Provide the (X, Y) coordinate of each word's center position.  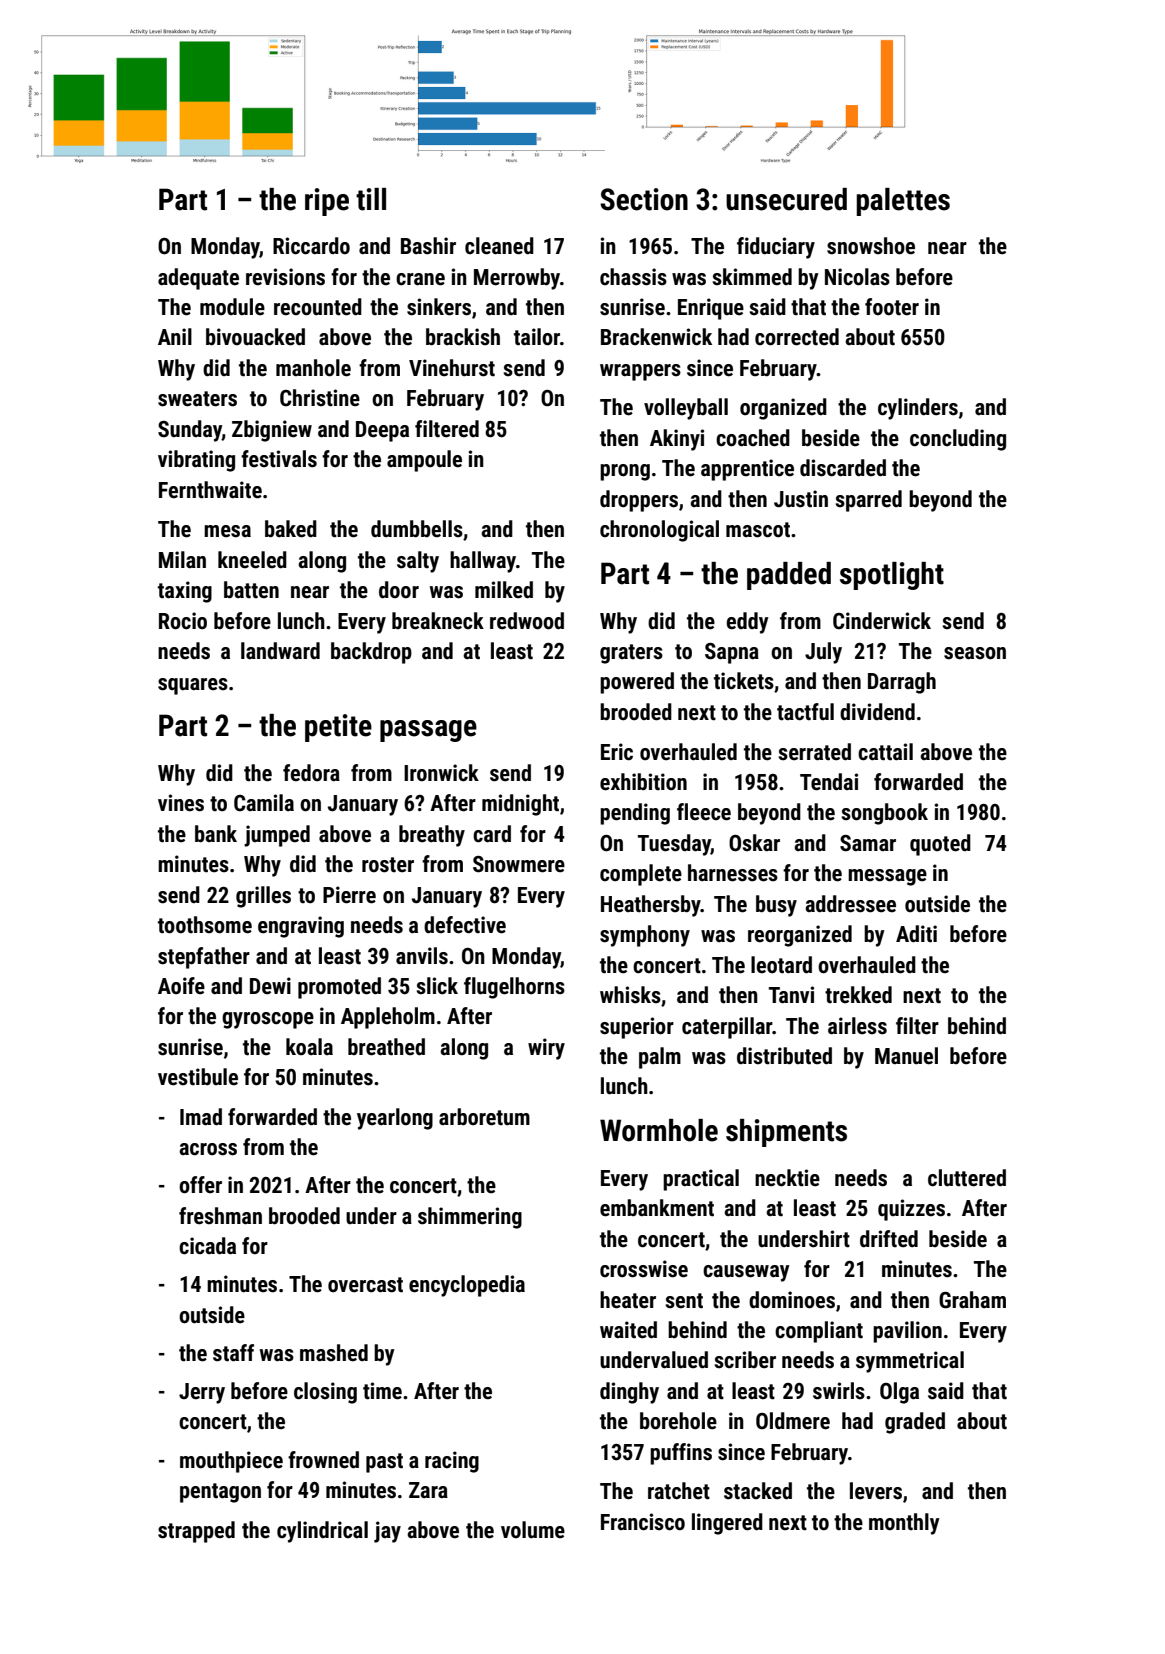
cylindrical (322, 1532)
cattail (885, 752)
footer (892, 307)
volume (533, 1530)
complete (641, 875)
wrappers (640, 372)
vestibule (198, 1077)
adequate (198, 279)
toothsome (205, 925)
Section (644, 199)
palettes (903, 202)
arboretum (484, 1117)
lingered (727, 1524)
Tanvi (791, 995)
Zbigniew (272, 431)
